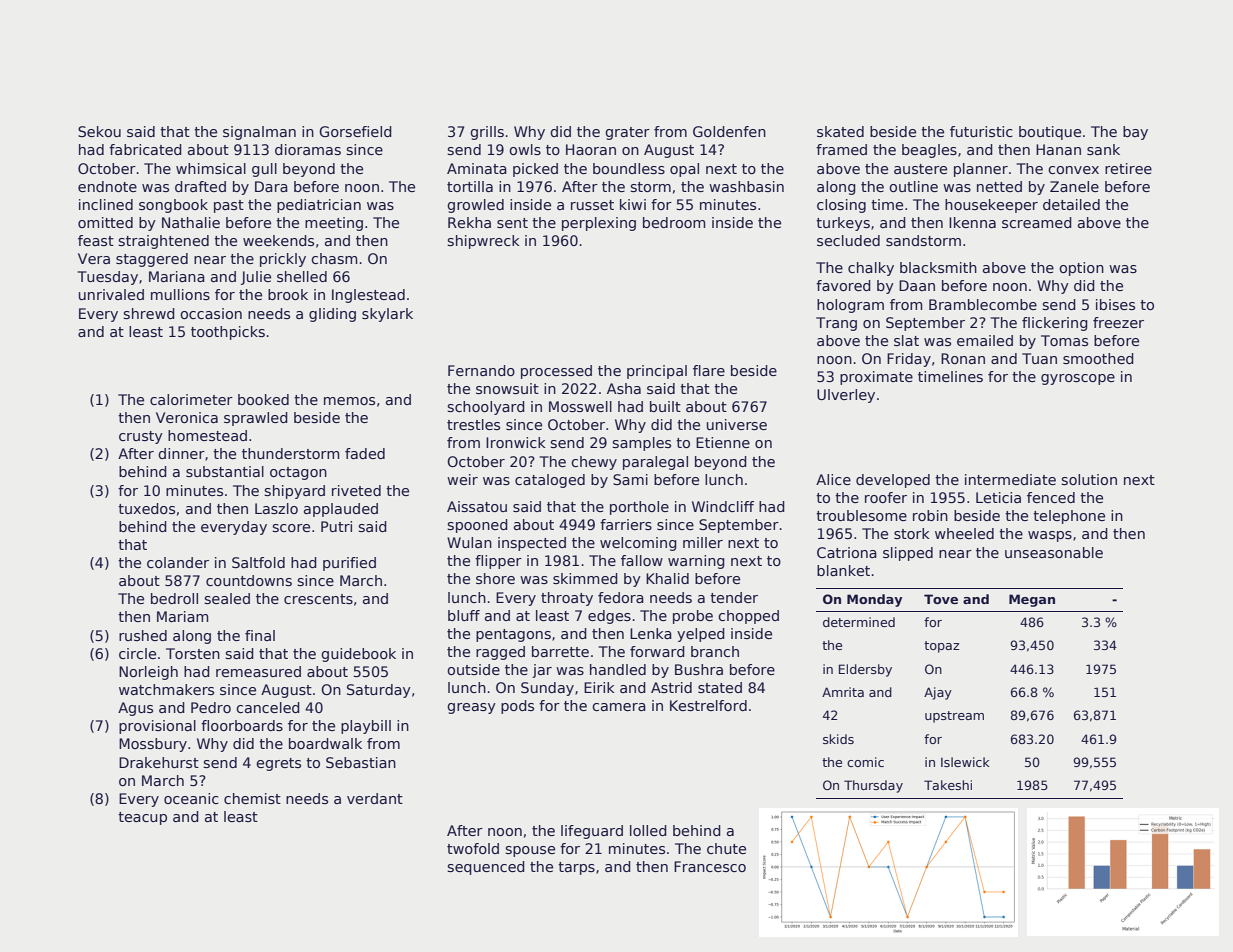  Describe the element at coordinates (840, 131) in the image. I see `skated` at that location.
